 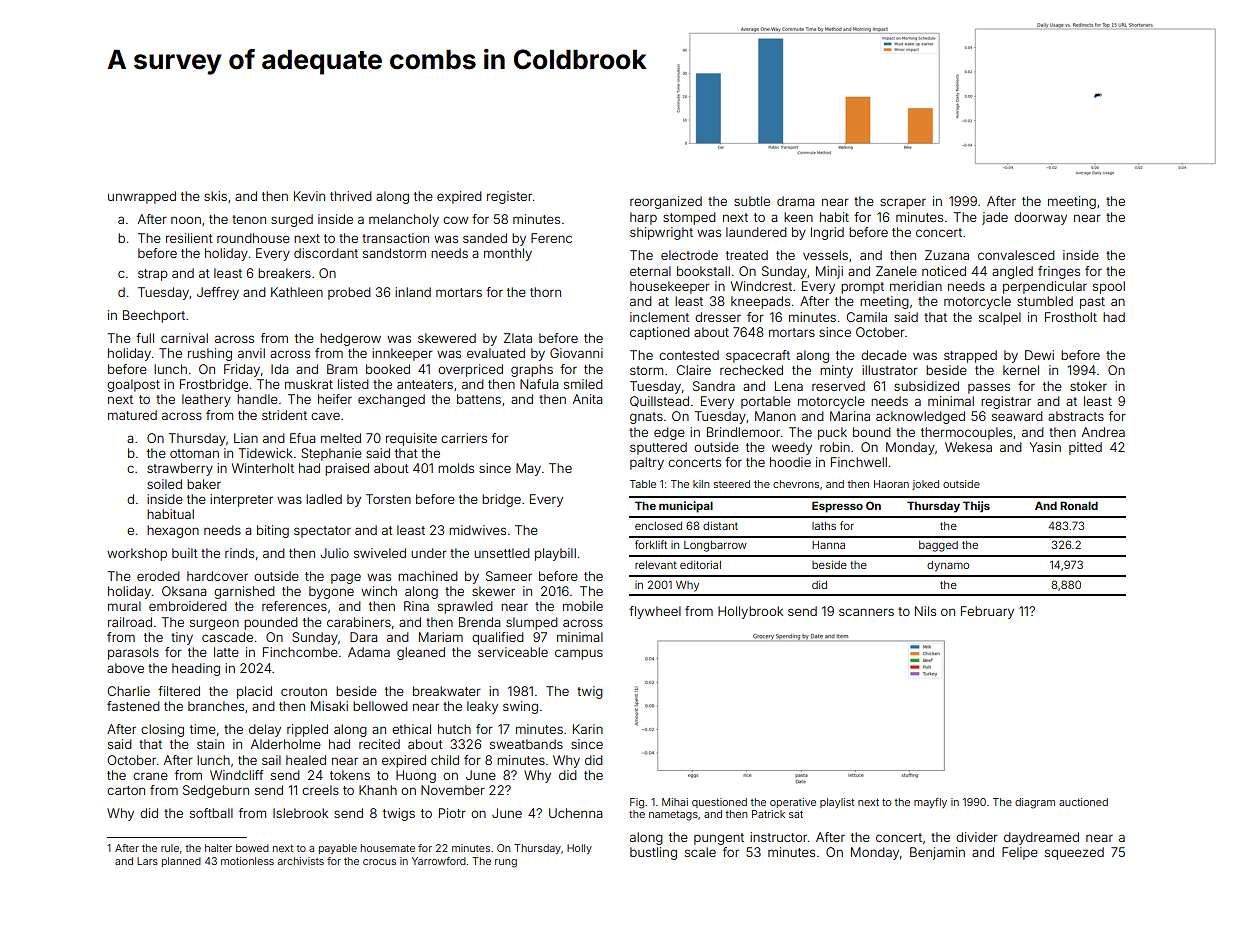 What do you see at coordinates (236, 775) in the image?
I see `Windcliff` at bounding box center [236, 775].
